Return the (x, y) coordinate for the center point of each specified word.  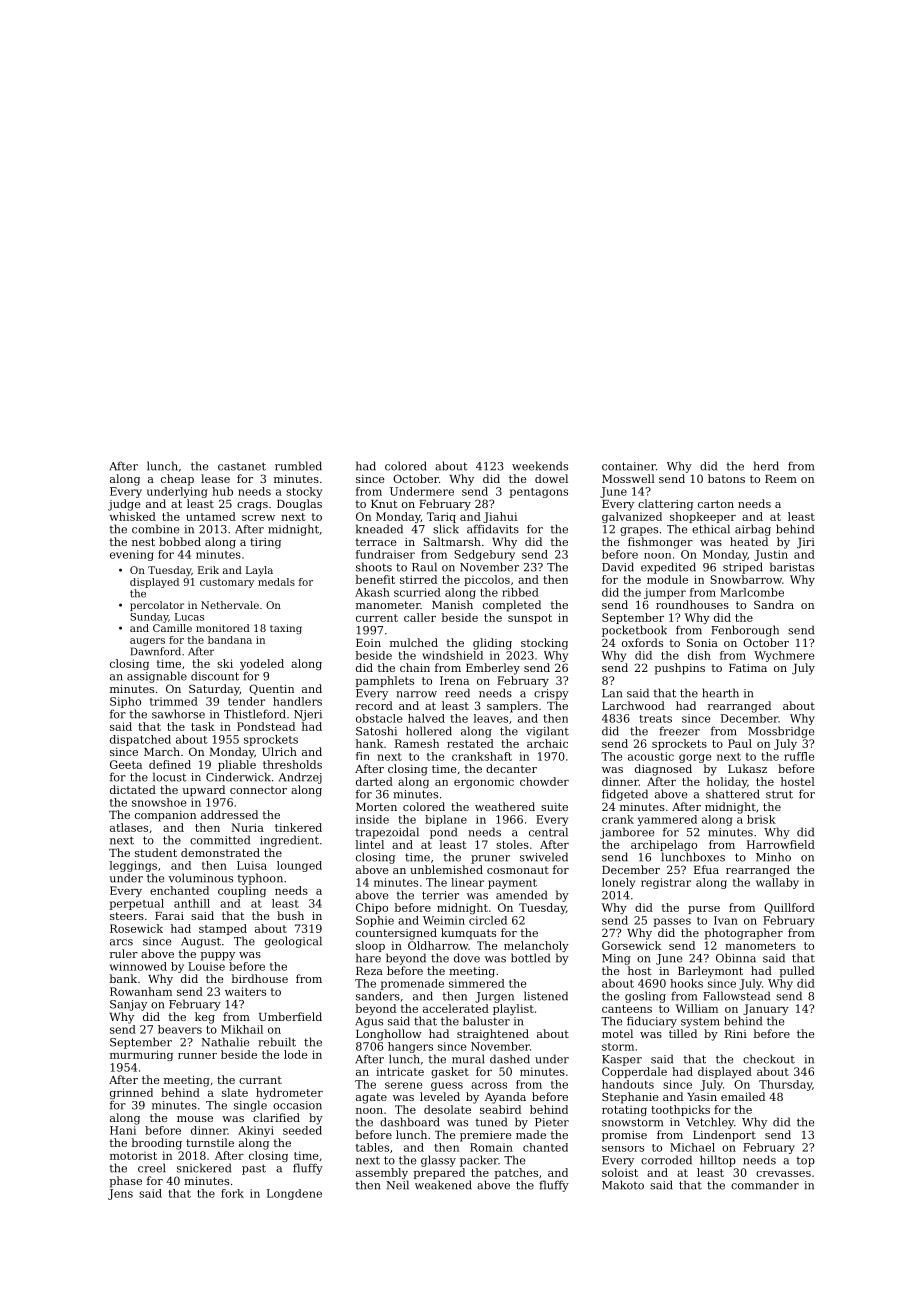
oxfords (642, 642)
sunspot (530, 619)
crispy (551, 694)
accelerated (456, 1008)
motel (617, 1033)
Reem (781, 479)
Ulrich (279, 751)
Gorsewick (631, 945)
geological (293, 942)
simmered (477, 983)
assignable (157, 677)
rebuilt (277, 1042)
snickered (204, 1168)
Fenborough (745, 631)
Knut (384, 504)
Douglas (299, 505)
